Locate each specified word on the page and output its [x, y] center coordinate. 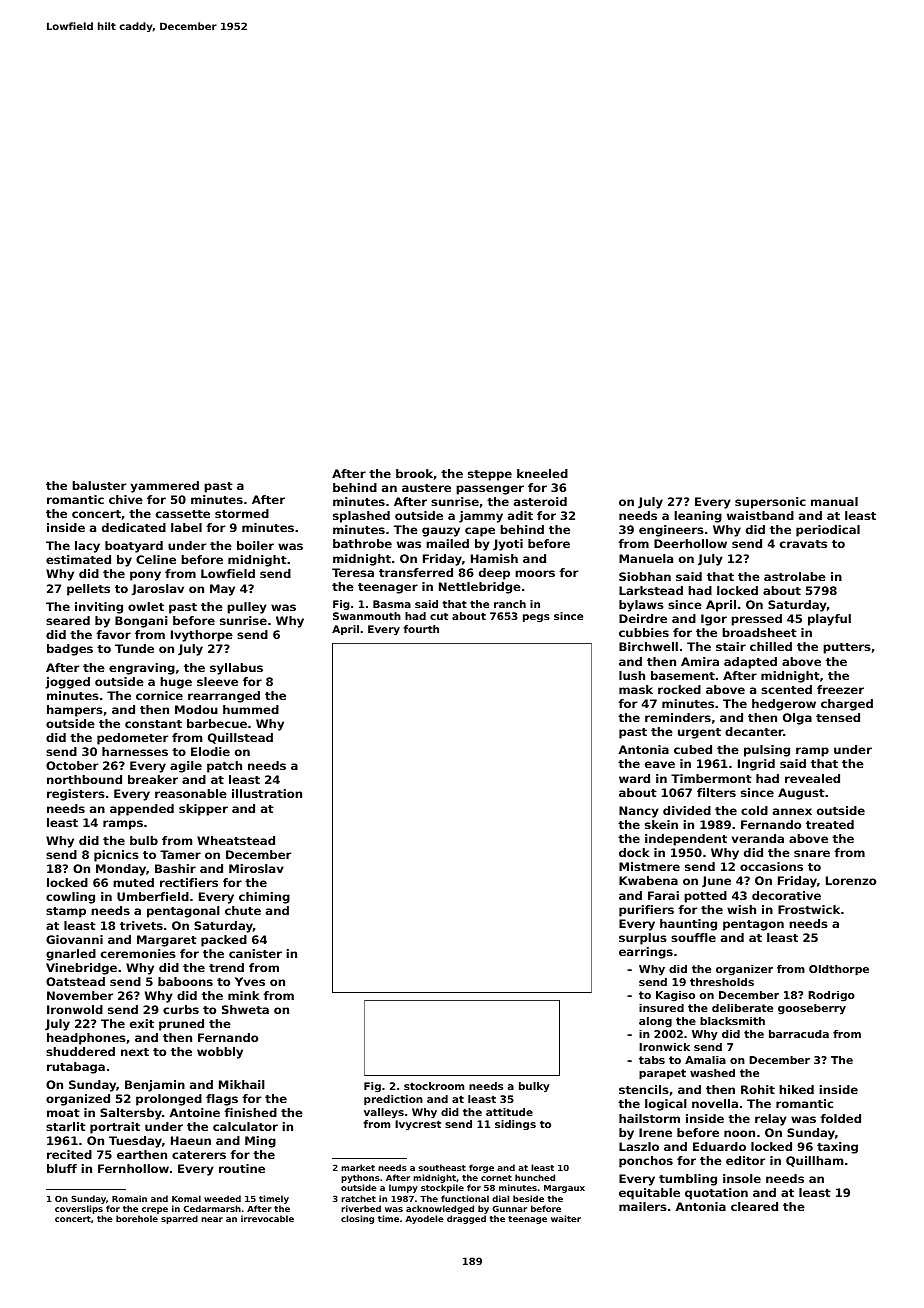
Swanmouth [367, 616]
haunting [688, 925]
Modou [196, 709]
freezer [840, 689]
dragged [466, 1219]
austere [426, 488]
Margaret [167, 941]
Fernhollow [133, 1168]
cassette [183, 514]
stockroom [434, 1086]
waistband [760, 515]
